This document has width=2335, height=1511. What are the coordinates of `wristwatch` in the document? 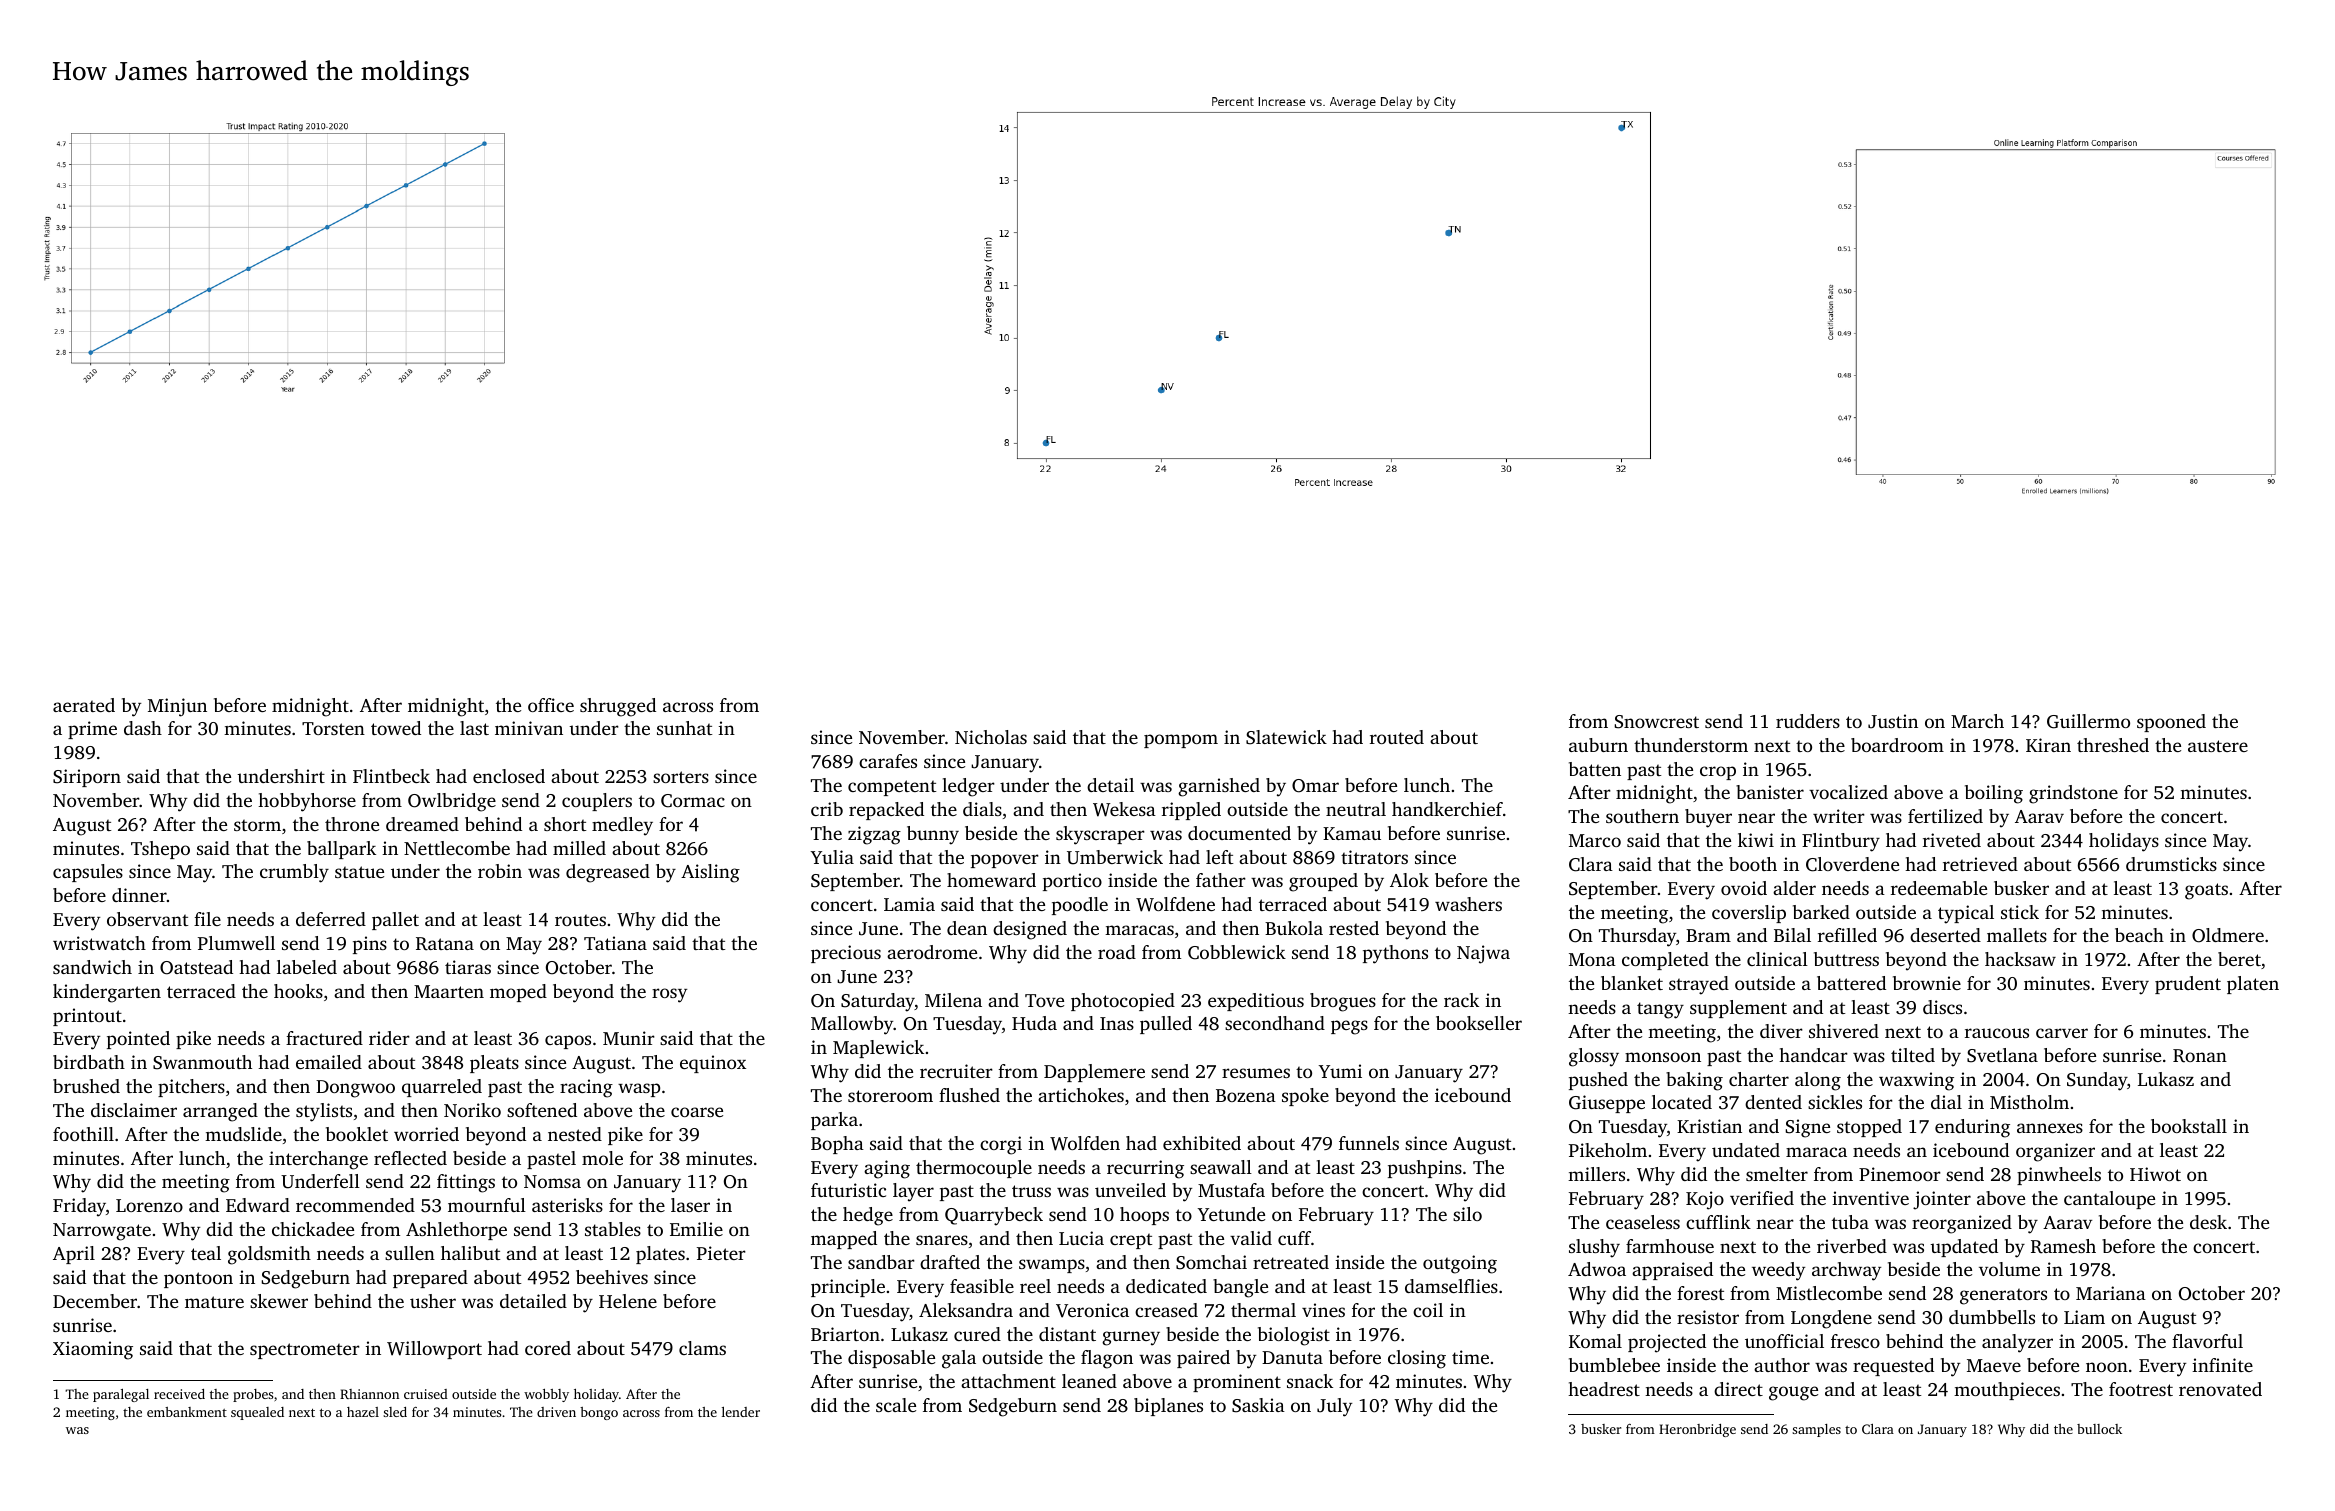 It's located at (99, 943).
